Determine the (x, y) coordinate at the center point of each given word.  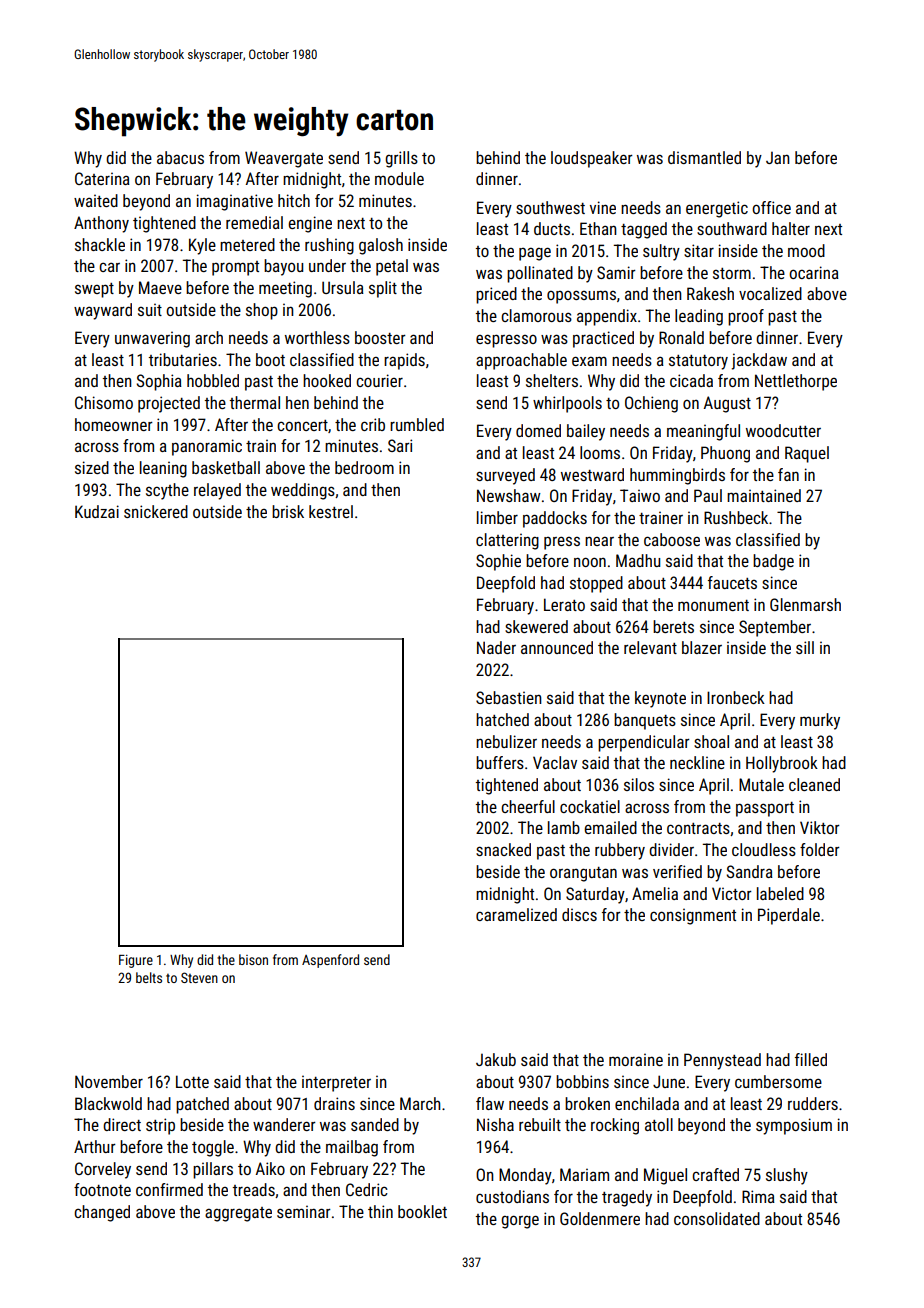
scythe (167, 491)
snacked (503, 849)
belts (149, 977)
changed (102, 1213)
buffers (500, 762)
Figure (136, 961)
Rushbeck (736, 517)
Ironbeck (736, 697)
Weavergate (284, 159)
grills (401, 159)
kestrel (331, 511)
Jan (777, 158)
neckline (697, 762)
